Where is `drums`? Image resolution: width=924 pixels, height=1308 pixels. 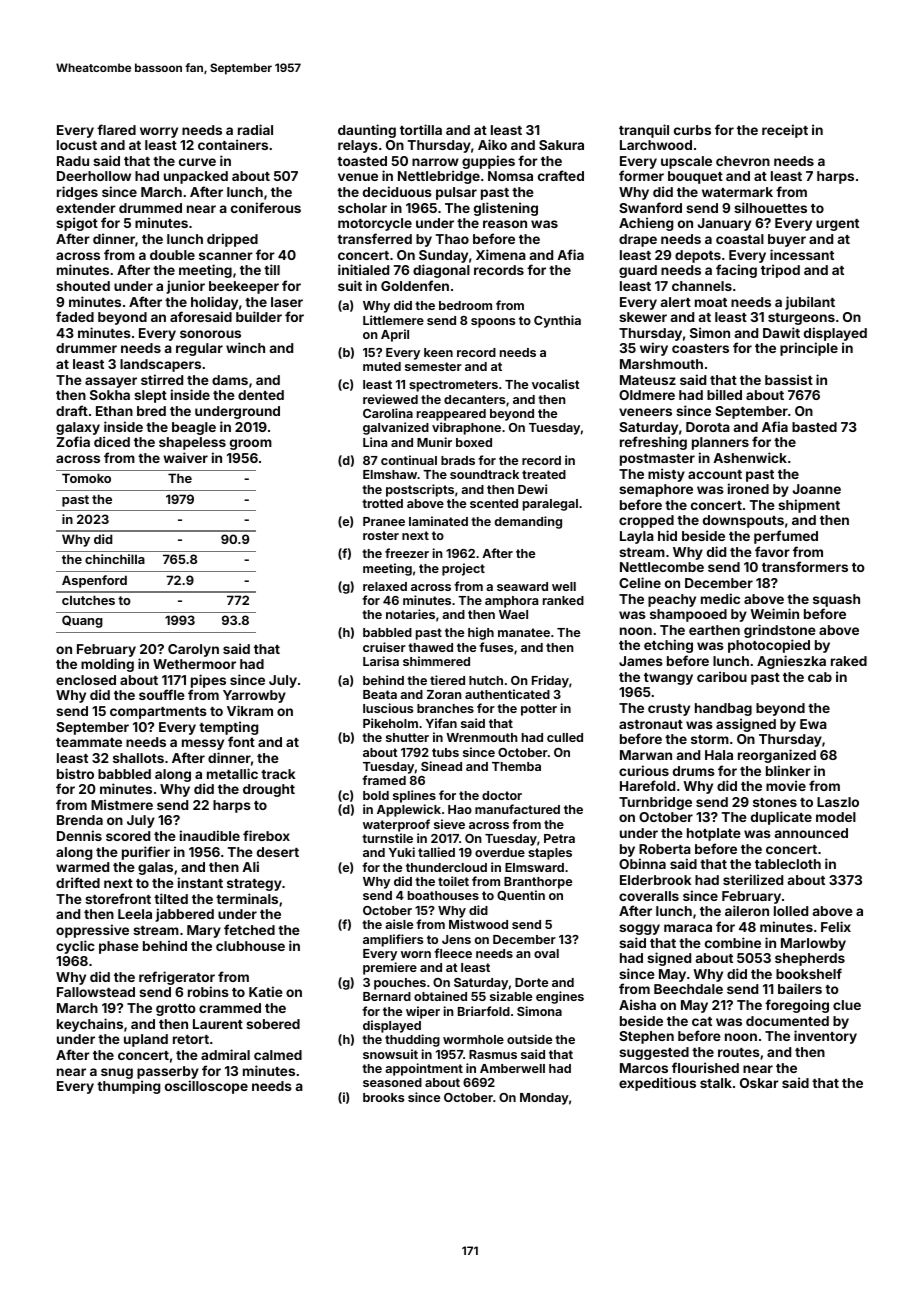
drums is located at coordinates (694, 771).
